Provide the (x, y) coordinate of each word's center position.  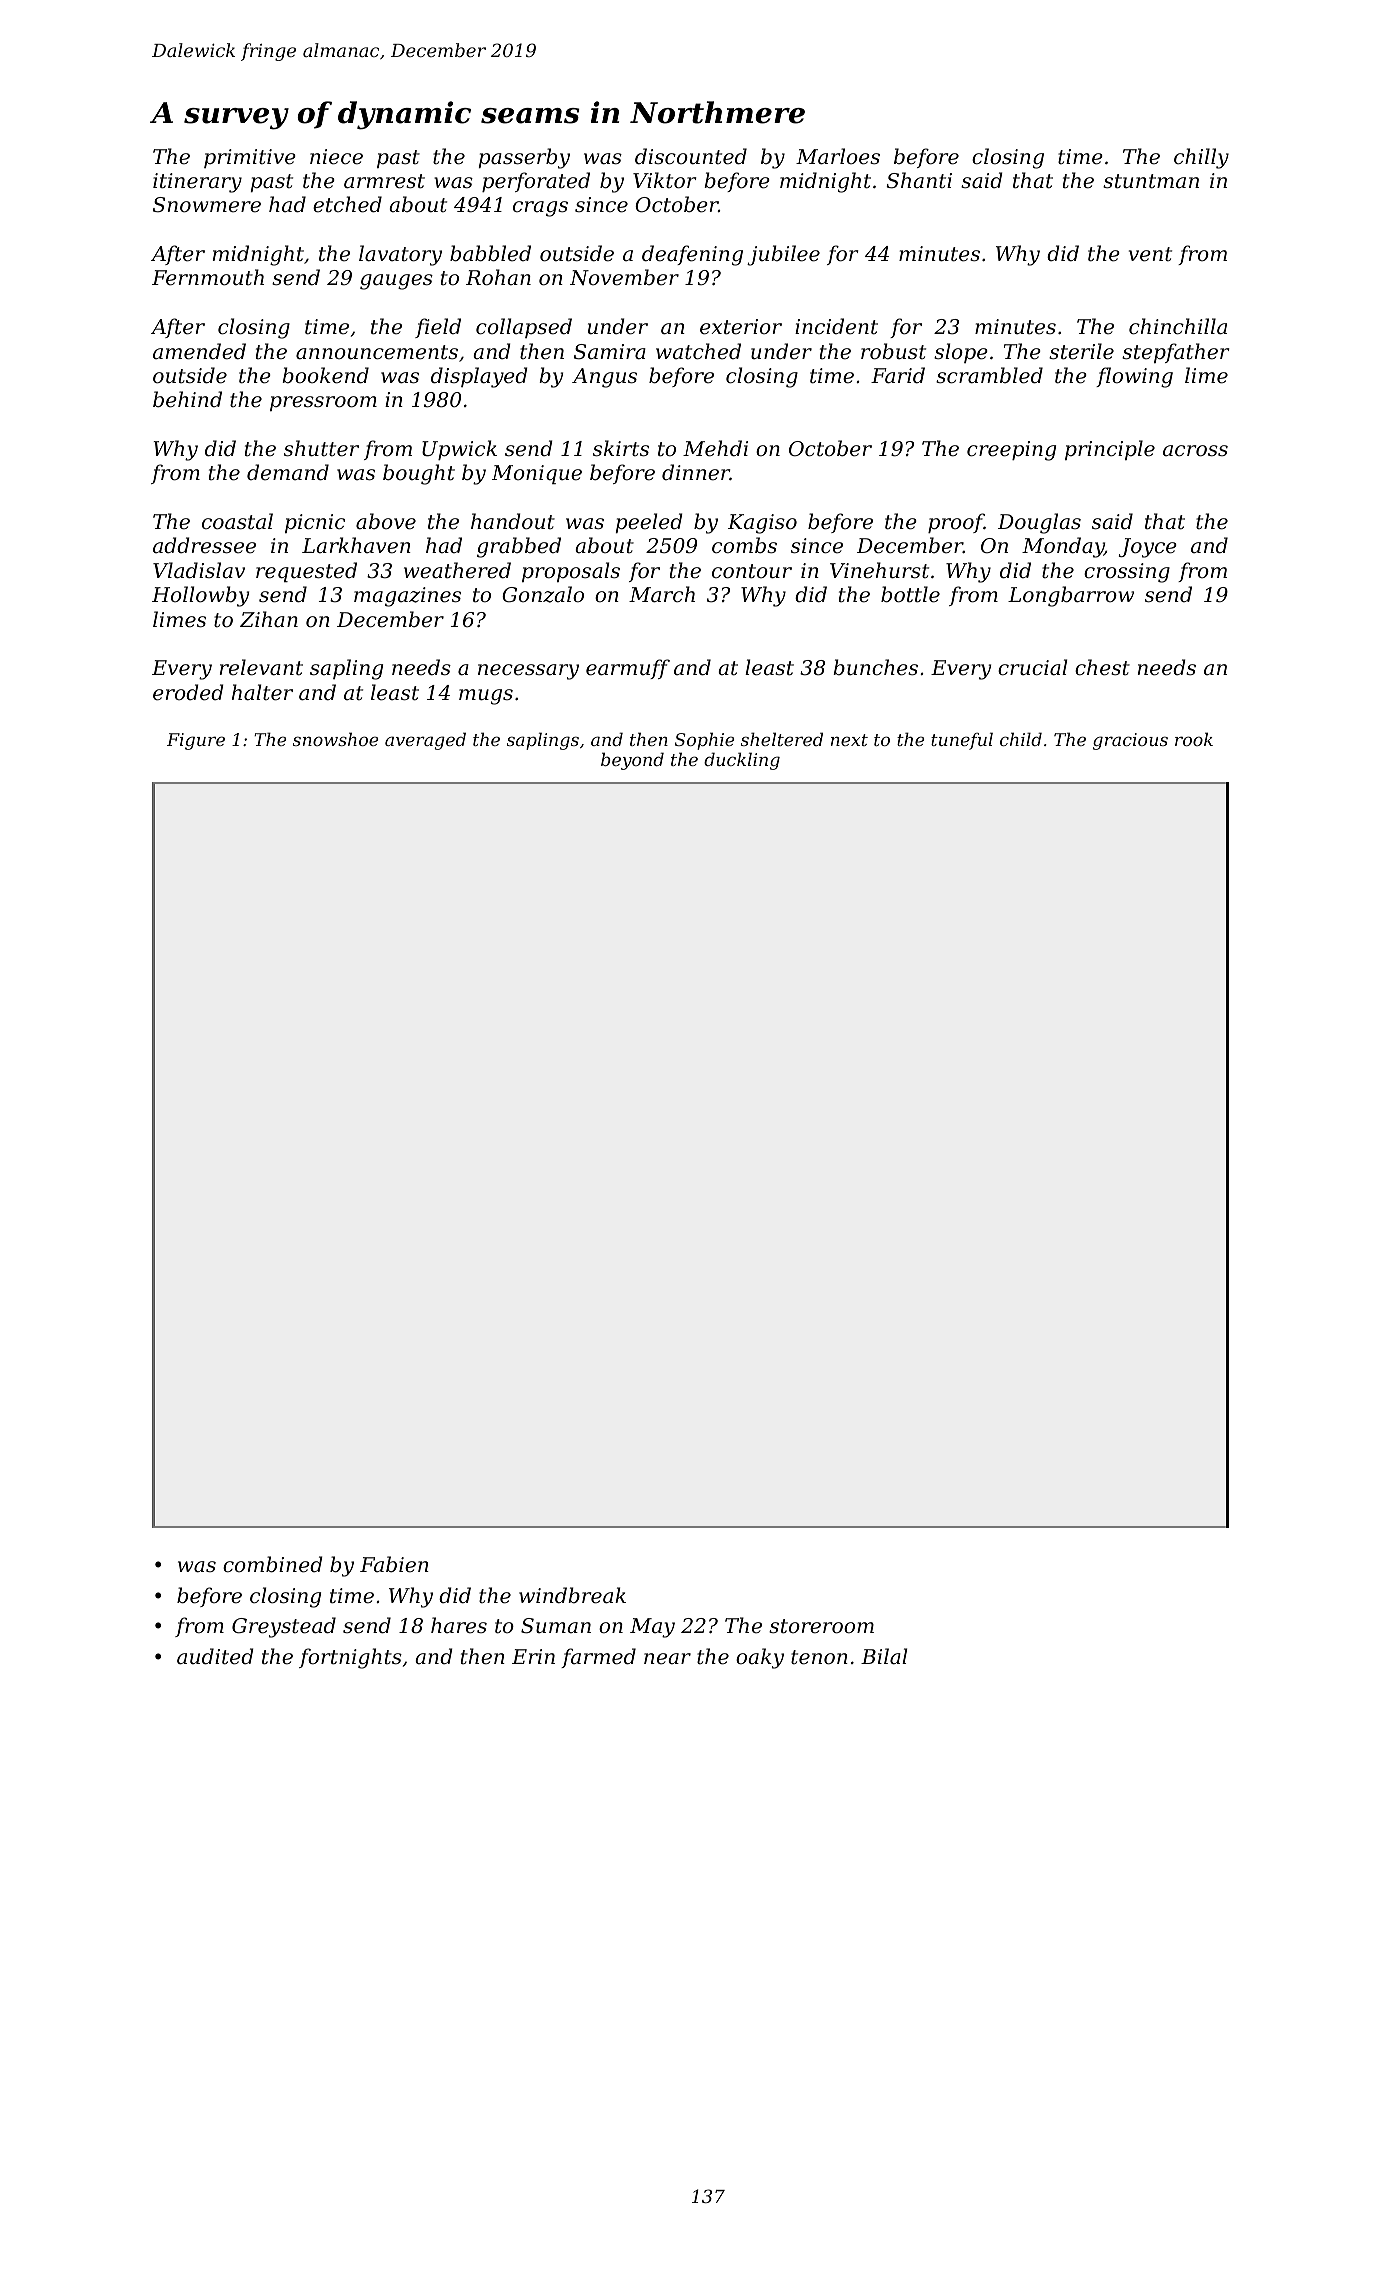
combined (273, 1564)
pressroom (323, 403)
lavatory (400, 255)
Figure (196, 741)
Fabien (394, 1564)
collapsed (524, 328)
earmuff (628, 669)
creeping (1011, 451)
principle (1110, 450)
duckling (742, 761)
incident (836, 326)
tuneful (962, 741)
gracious (1130, 741)
